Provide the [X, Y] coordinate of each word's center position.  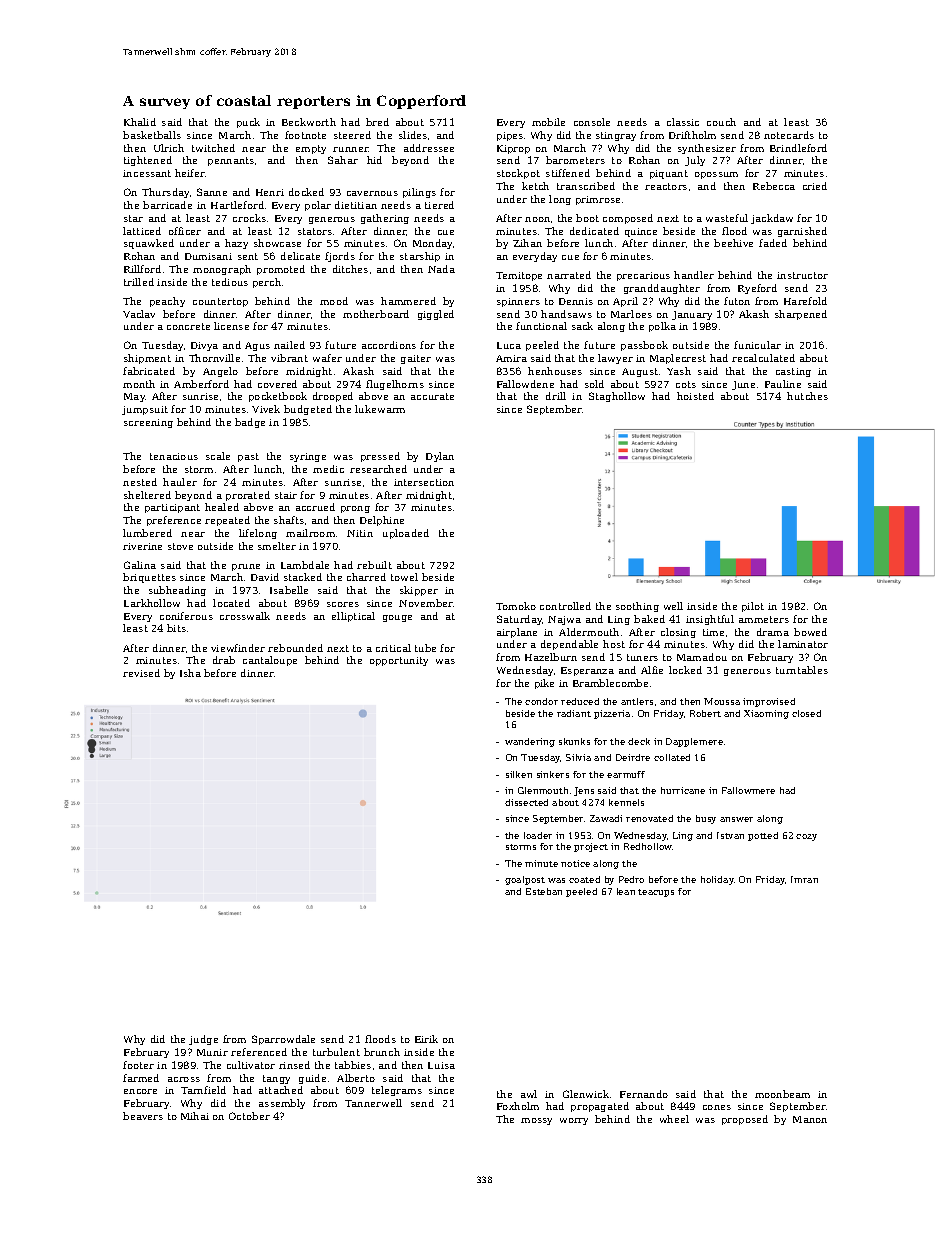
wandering [530, 742]
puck [248, 123]
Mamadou [702, 657]
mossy [536, 1121]
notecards [789, 135]
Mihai [195, 1116]
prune [246, 567]
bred [377, 122]
